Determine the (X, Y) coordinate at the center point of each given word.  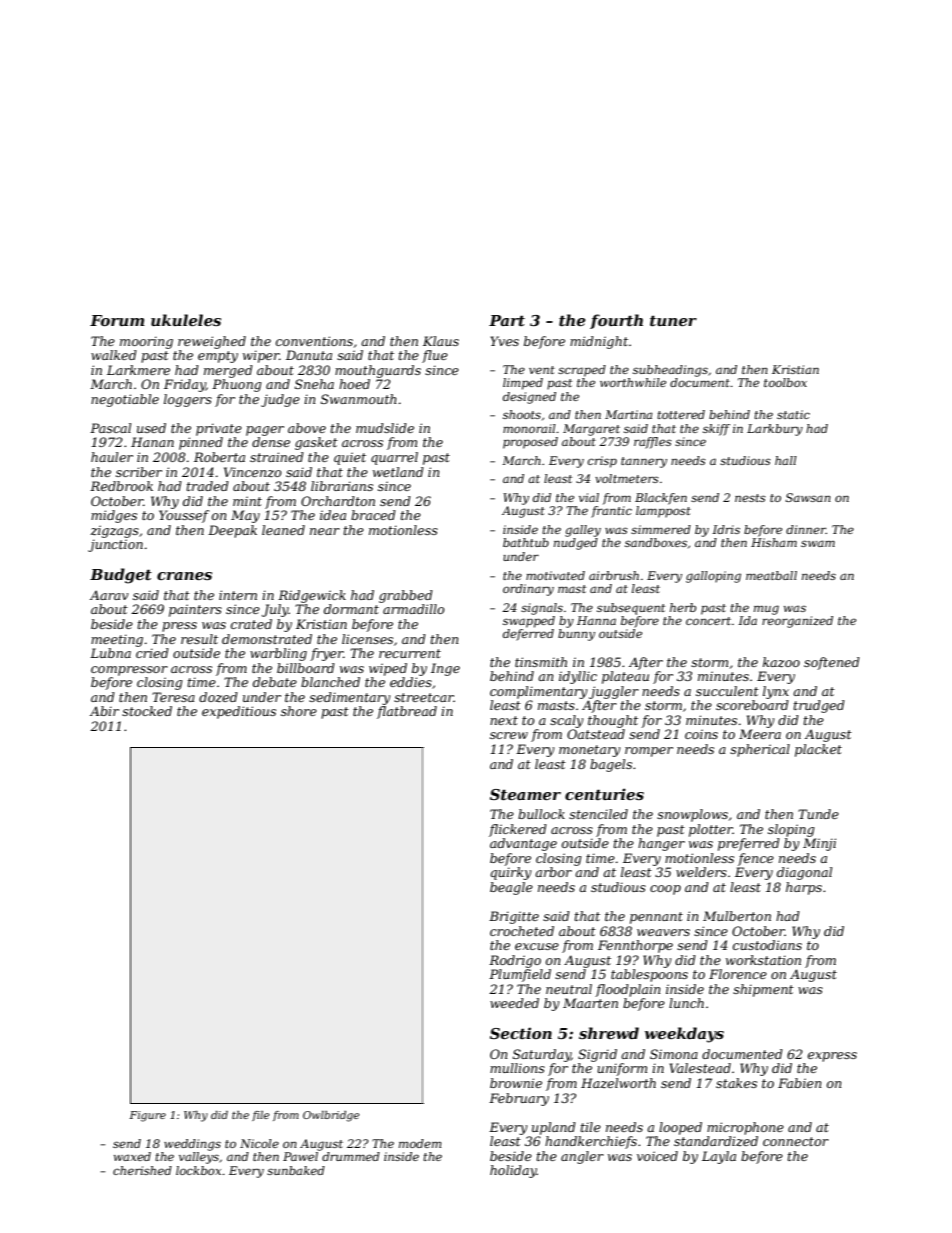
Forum (117, 320)
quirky (511, 873)
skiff (716, 430)
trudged (819, 706)
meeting (117, 640)
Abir (104, 711)
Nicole (259, 1143)
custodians (767, 945)
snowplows (692, 815)
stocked (147, 711)
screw (509, 735)
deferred (528, 635)
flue (435, 356)
